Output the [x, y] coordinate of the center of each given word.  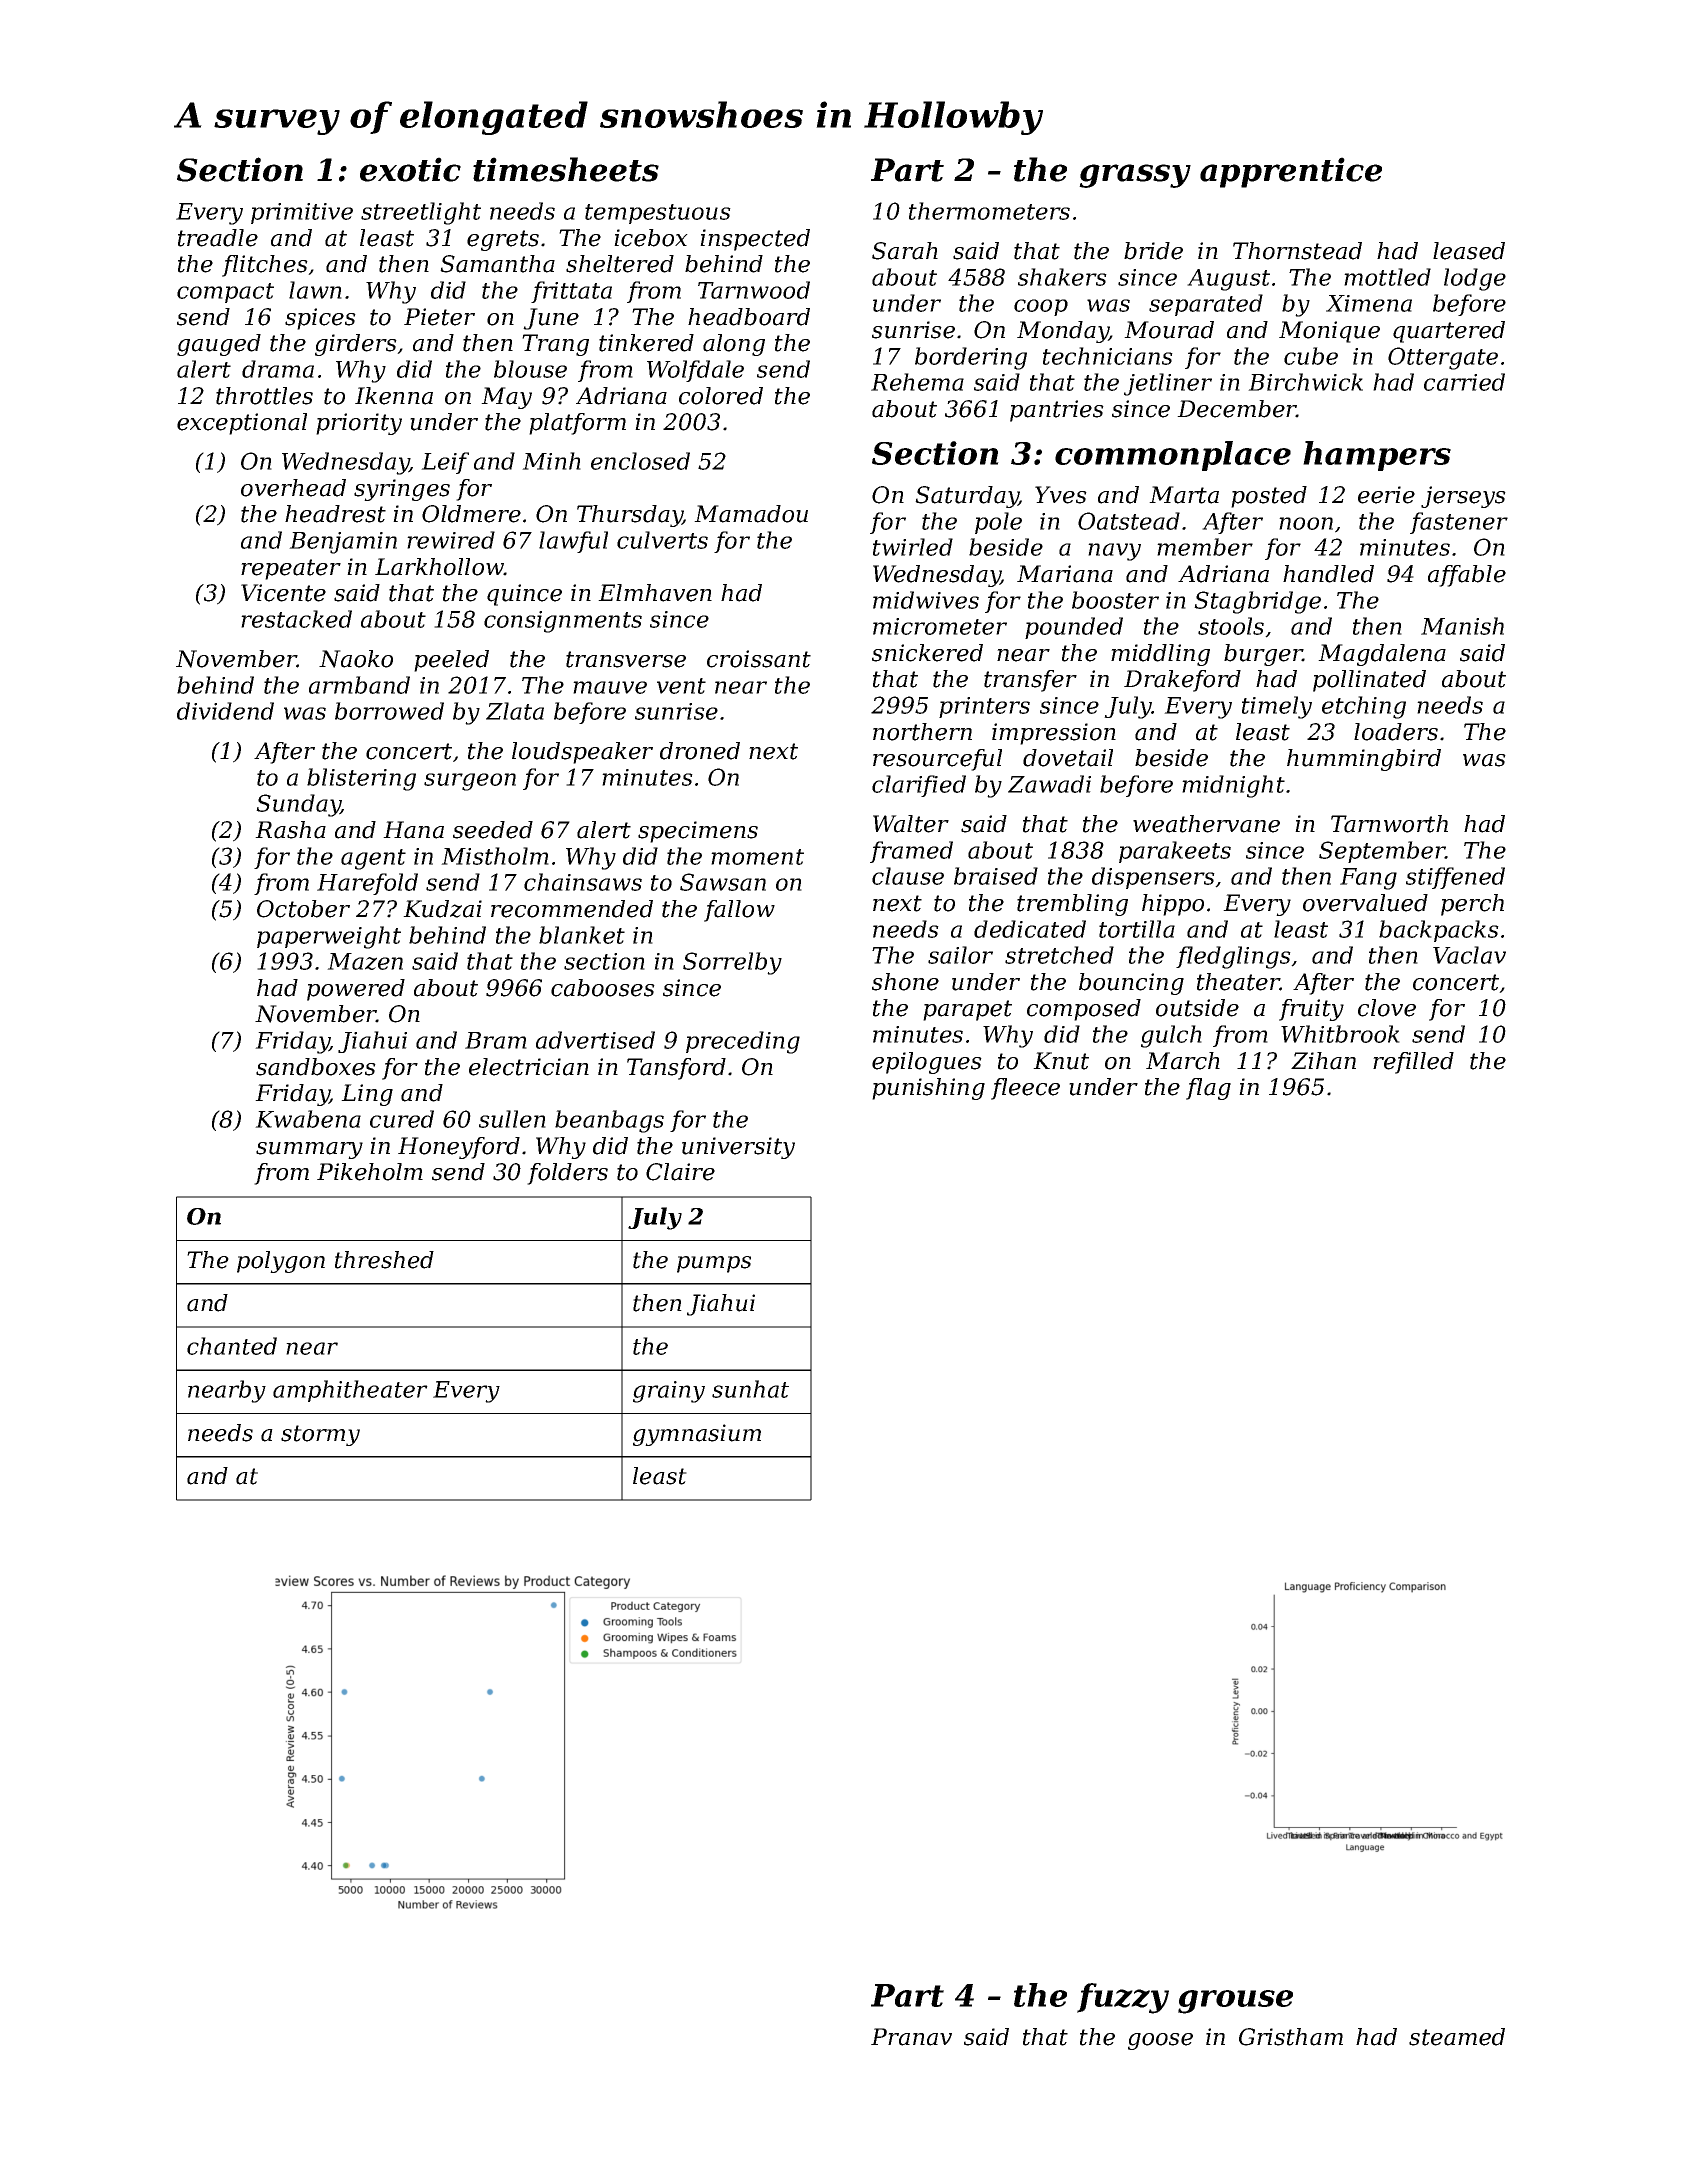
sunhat [750, 1389]
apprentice [1291, 172]
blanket [582, 935]
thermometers [989, 211]
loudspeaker [582, 753]
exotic [410, 169]
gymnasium [697, 1435]
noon [1306, 523]
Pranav [911, 2037]
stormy [320, 1435]
